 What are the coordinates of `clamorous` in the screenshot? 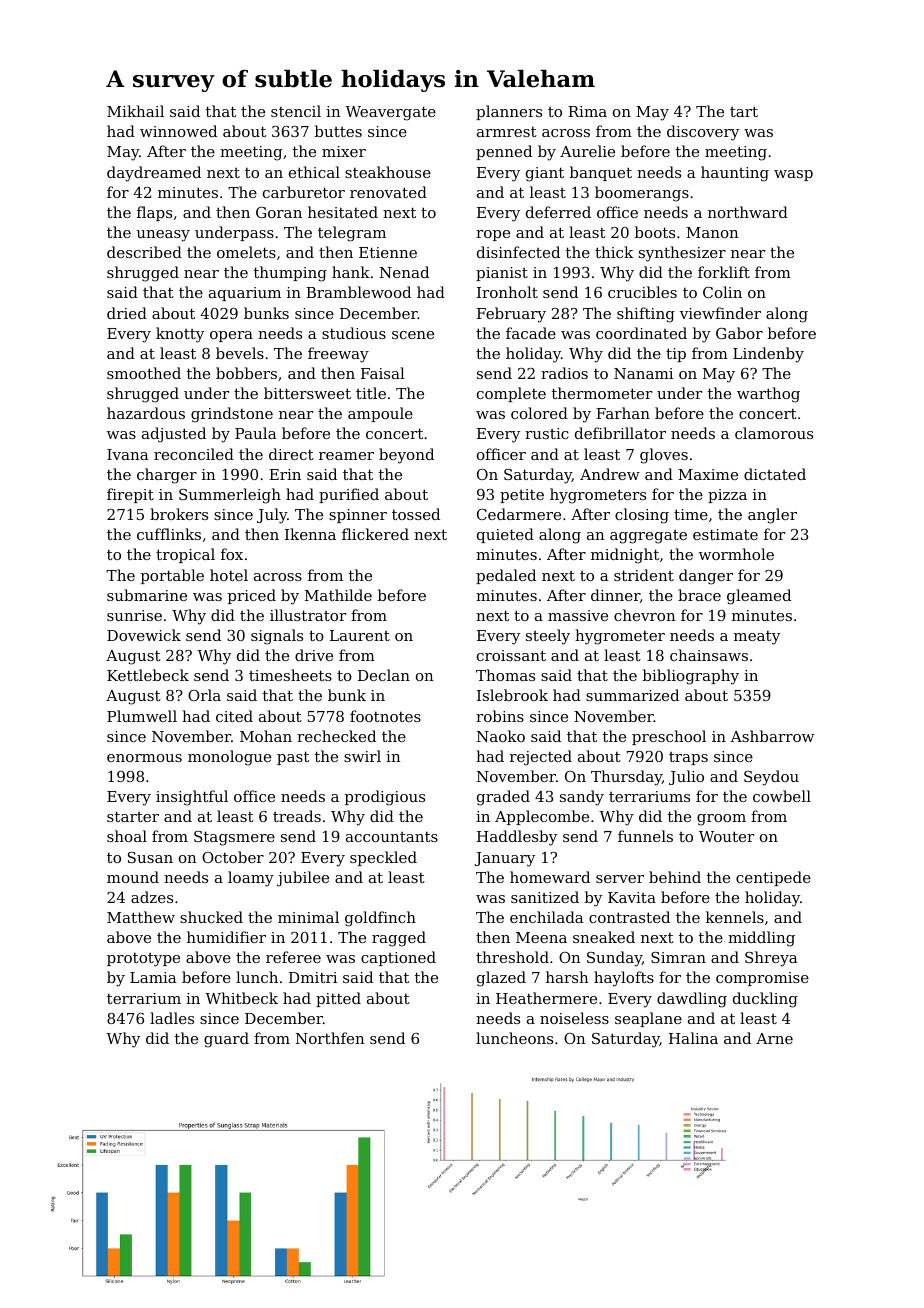 It's located at (774, 433).
